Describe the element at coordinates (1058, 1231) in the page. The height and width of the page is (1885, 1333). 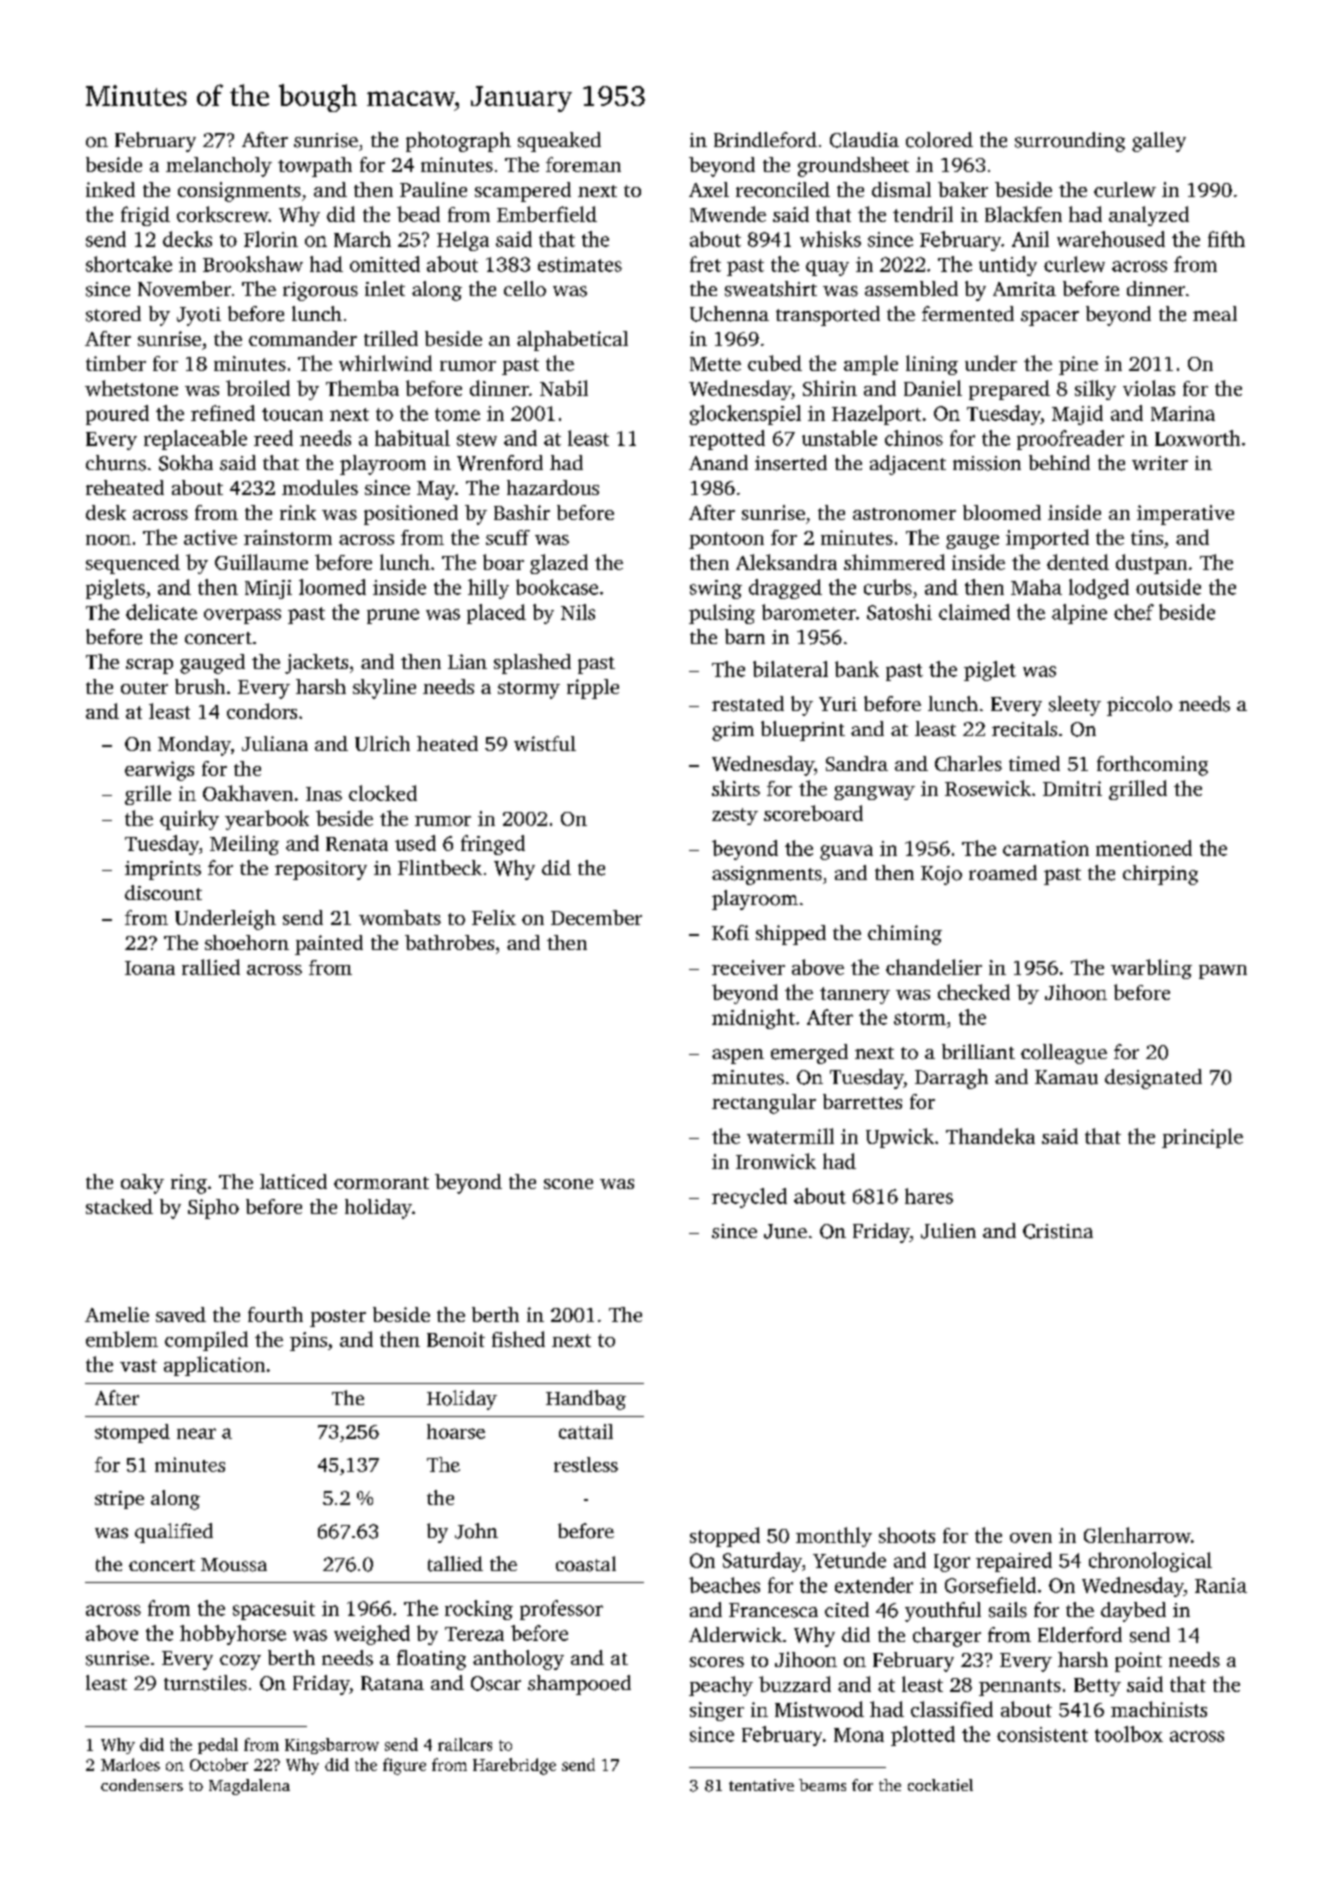
I see `Cristina` at that location.
